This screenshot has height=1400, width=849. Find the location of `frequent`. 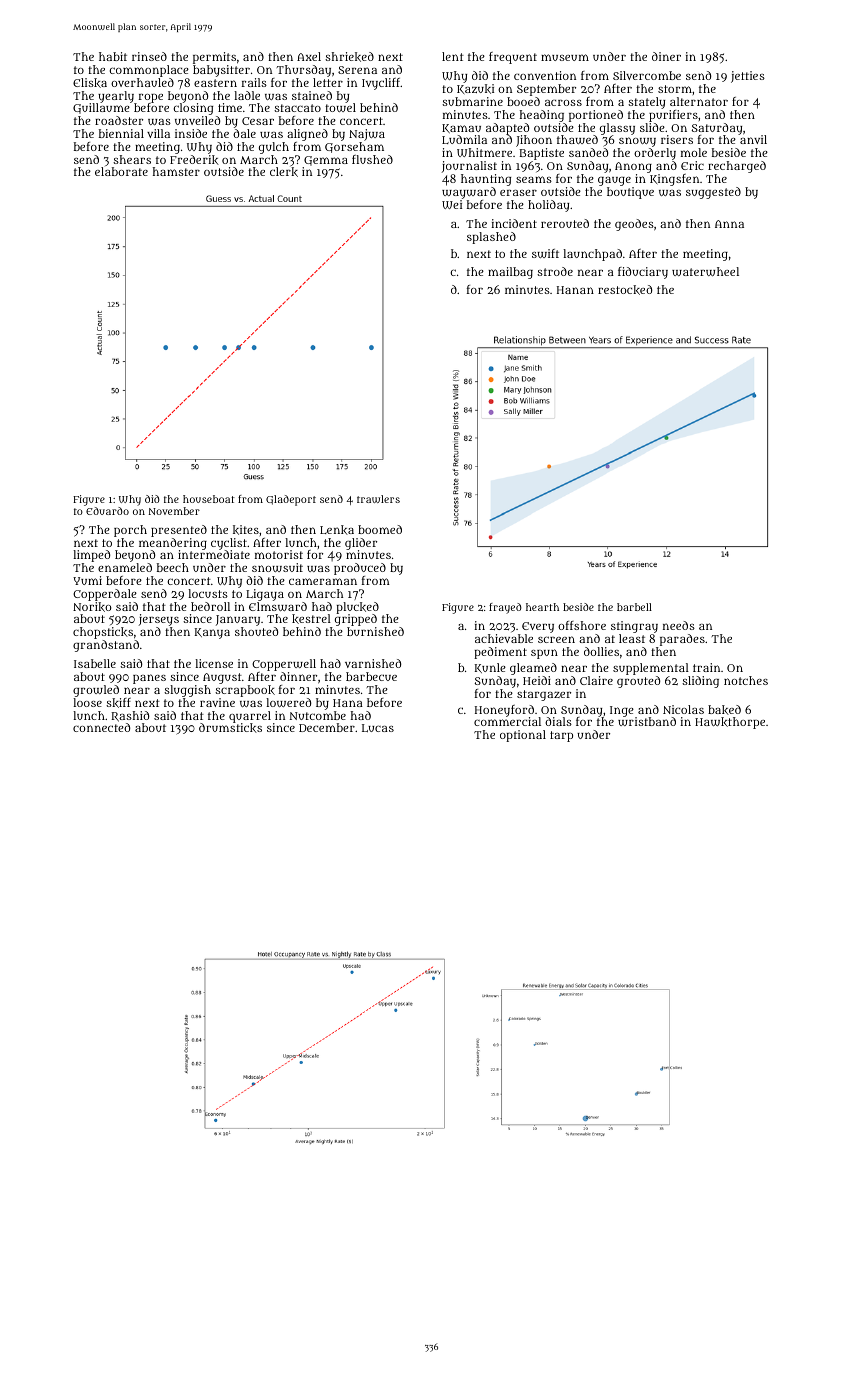

frequent is located at coordinates (513, 58).
